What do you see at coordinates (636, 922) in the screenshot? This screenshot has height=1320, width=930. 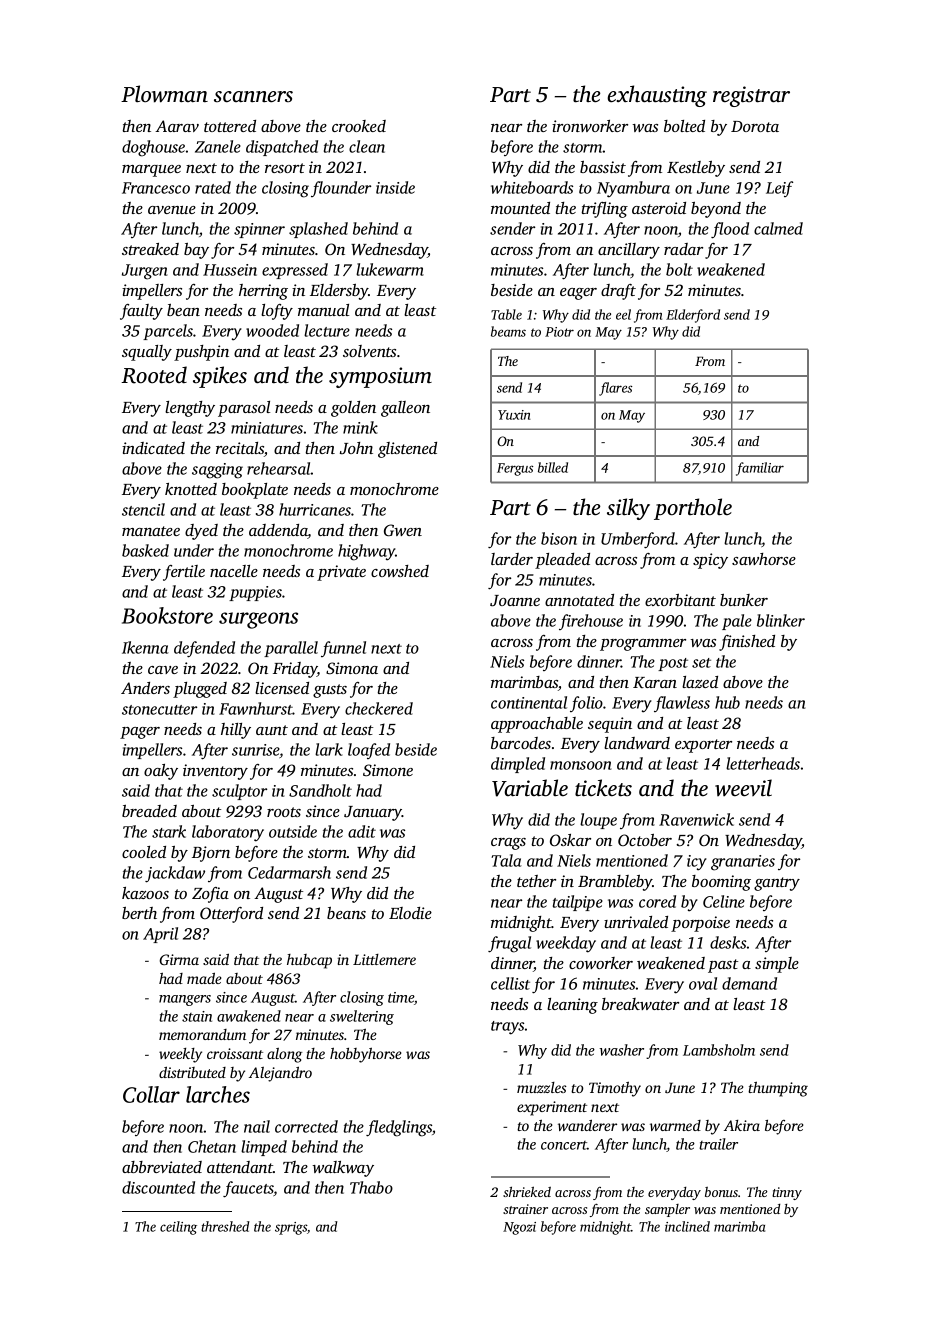 I see `unrivaled` at bounding box center [636, 922].
